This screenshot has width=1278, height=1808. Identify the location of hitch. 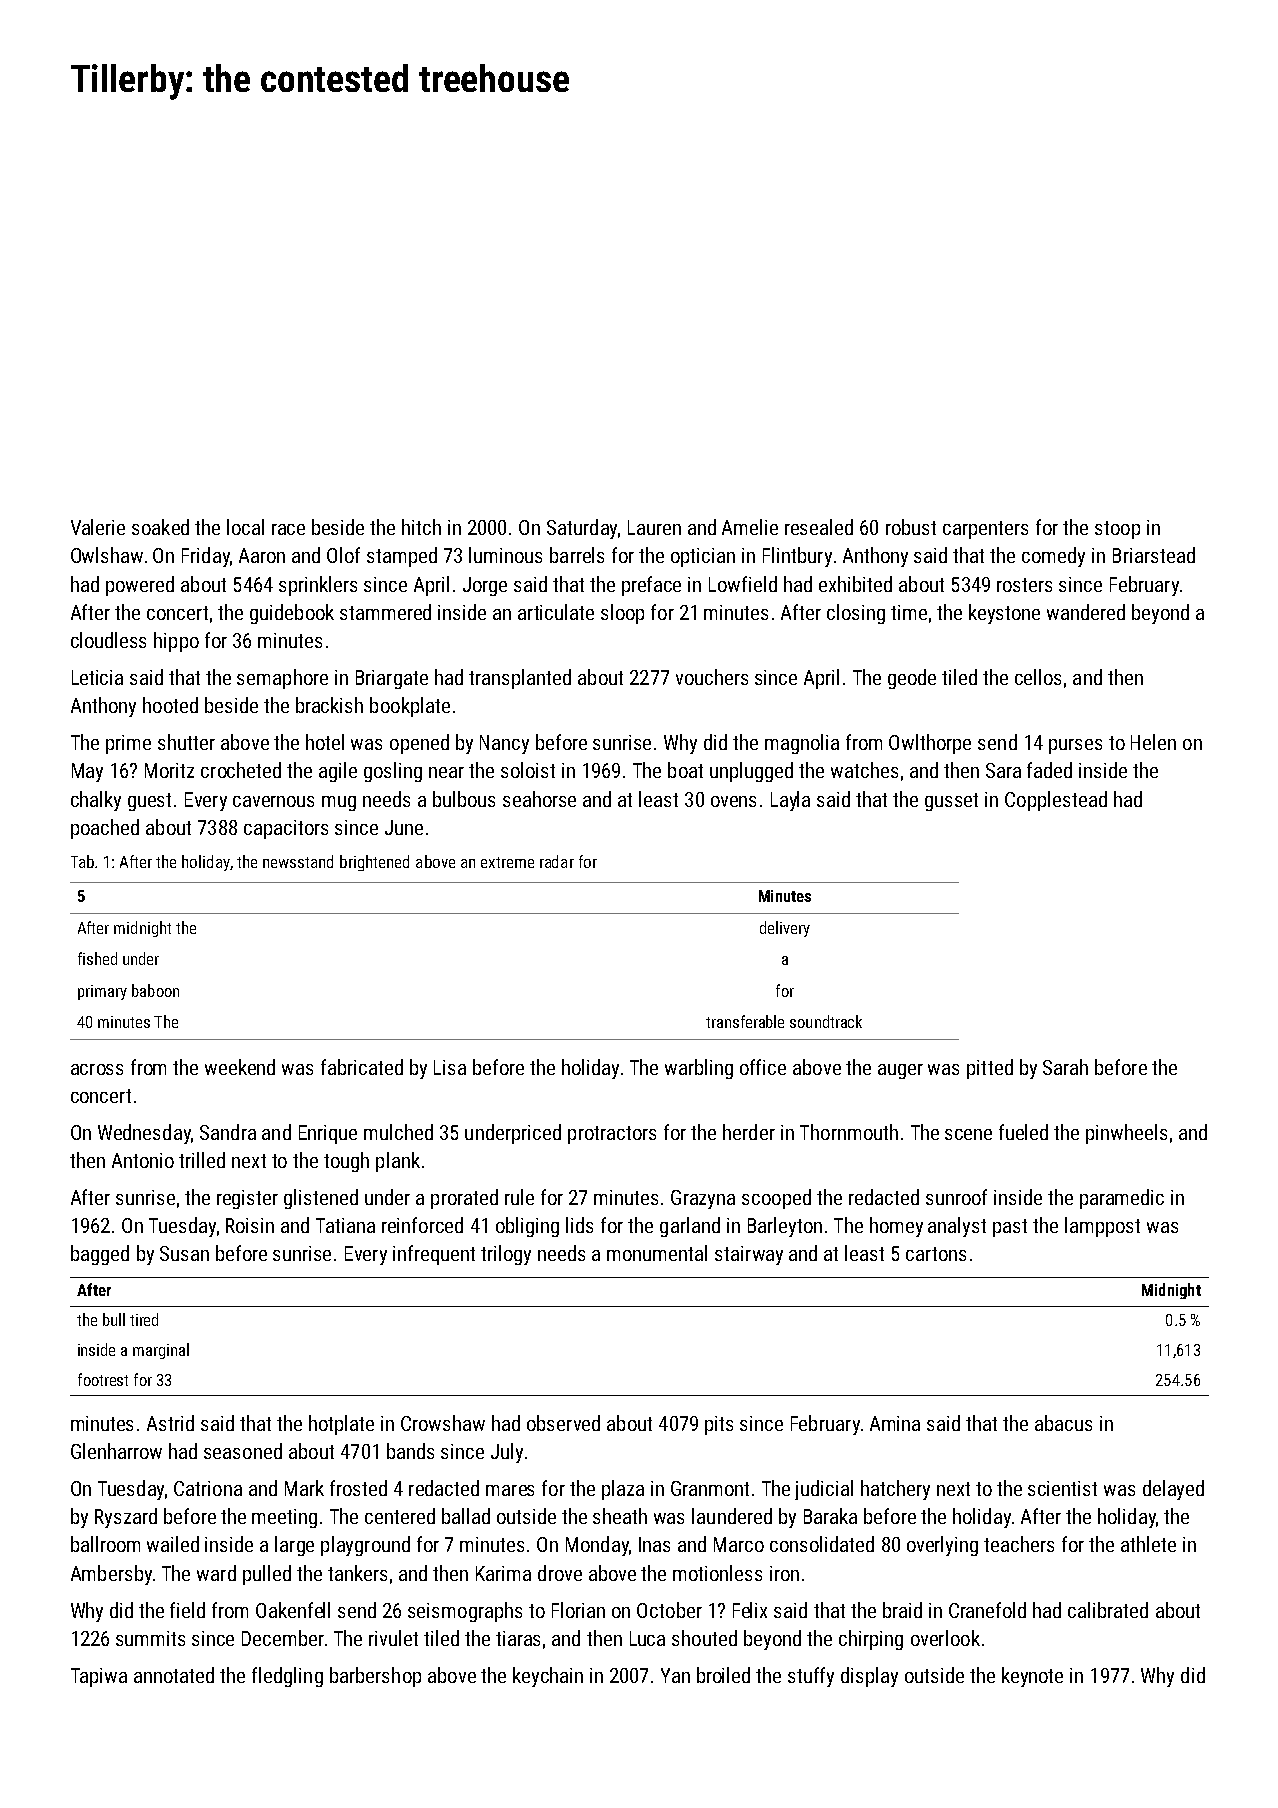
(421, 527).
